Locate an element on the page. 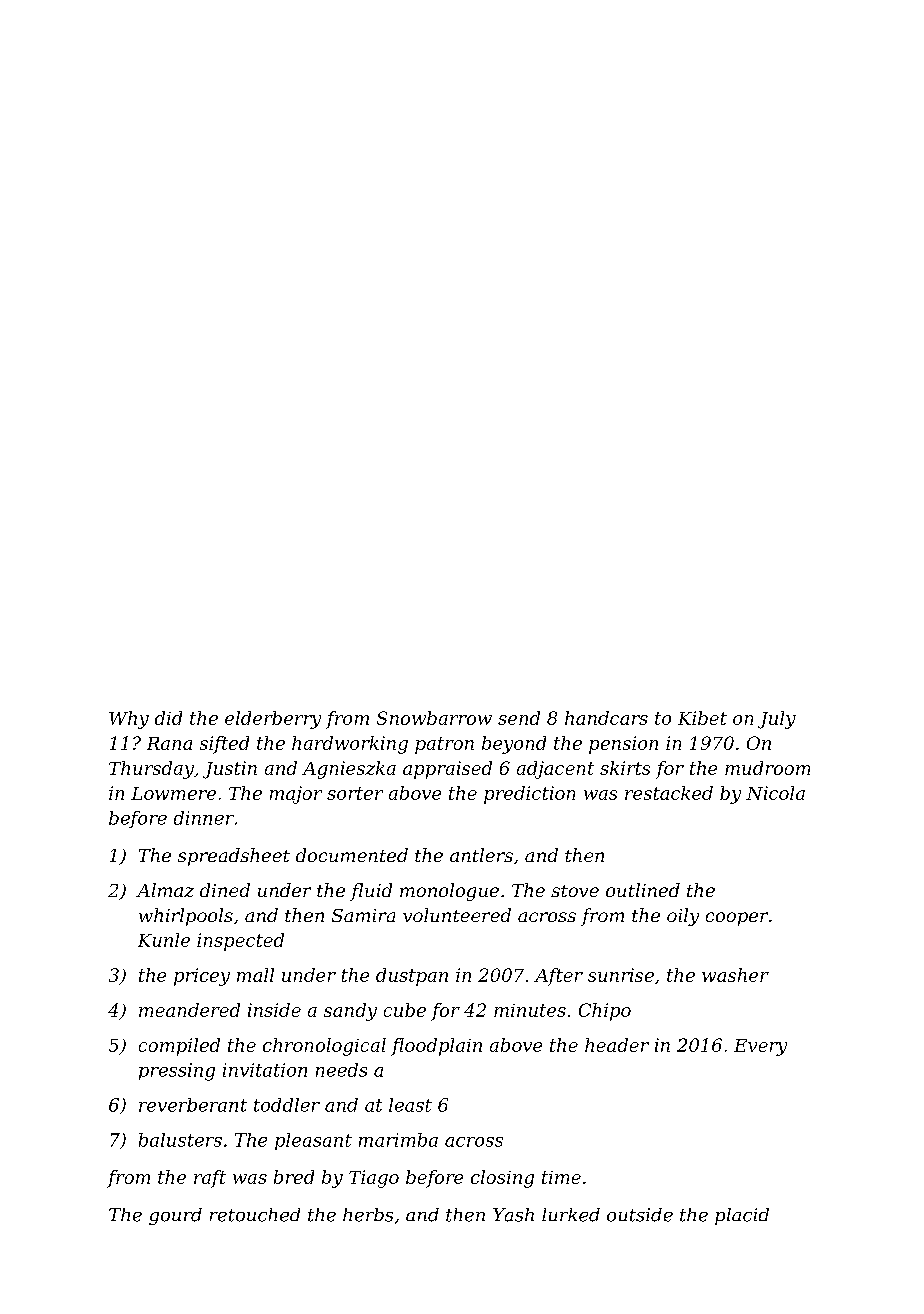 The width and height of the image is (924, 1314). inspected is located at coordinates (240, 942).
